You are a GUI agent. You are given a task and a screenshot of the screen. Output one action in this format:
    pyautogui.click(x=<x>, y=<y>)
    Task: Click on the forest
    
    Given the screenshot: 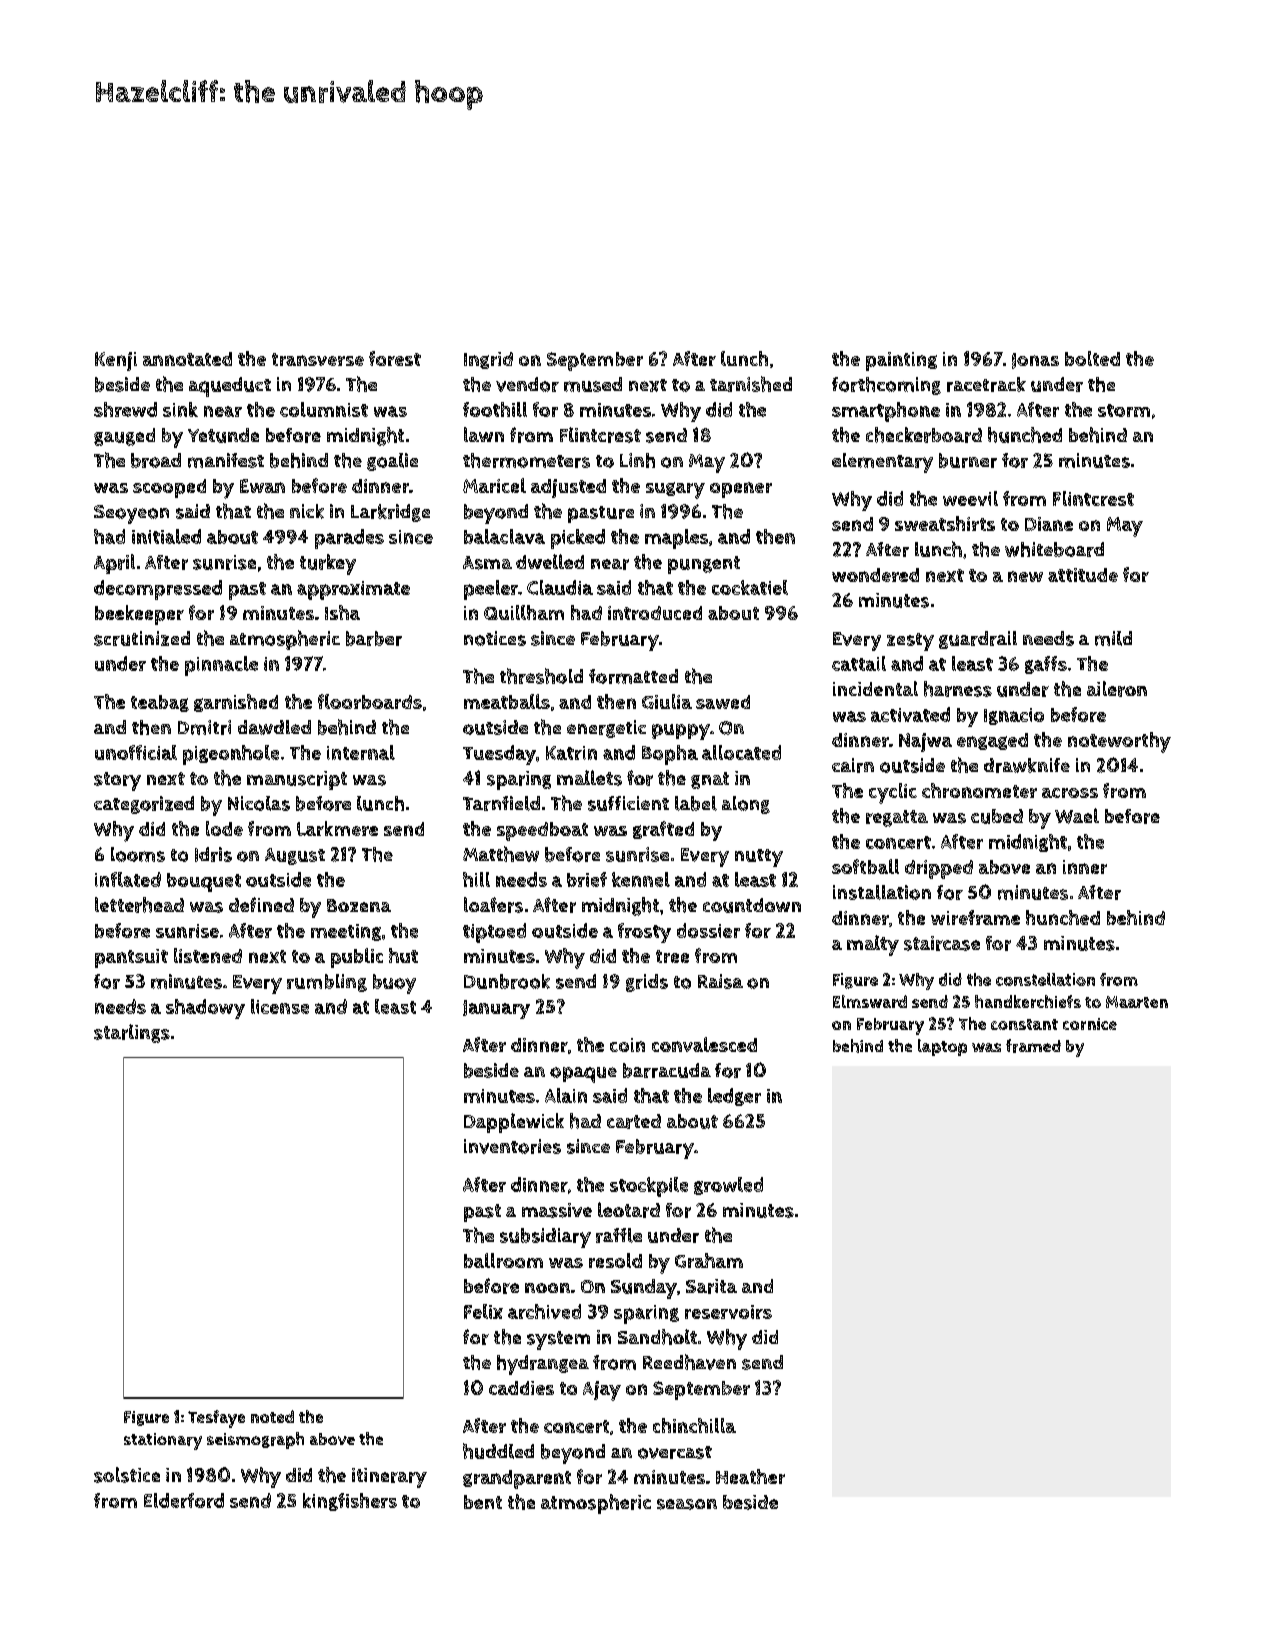 What is the action you would take?
    pyautogui.click(x=395, y=358)
